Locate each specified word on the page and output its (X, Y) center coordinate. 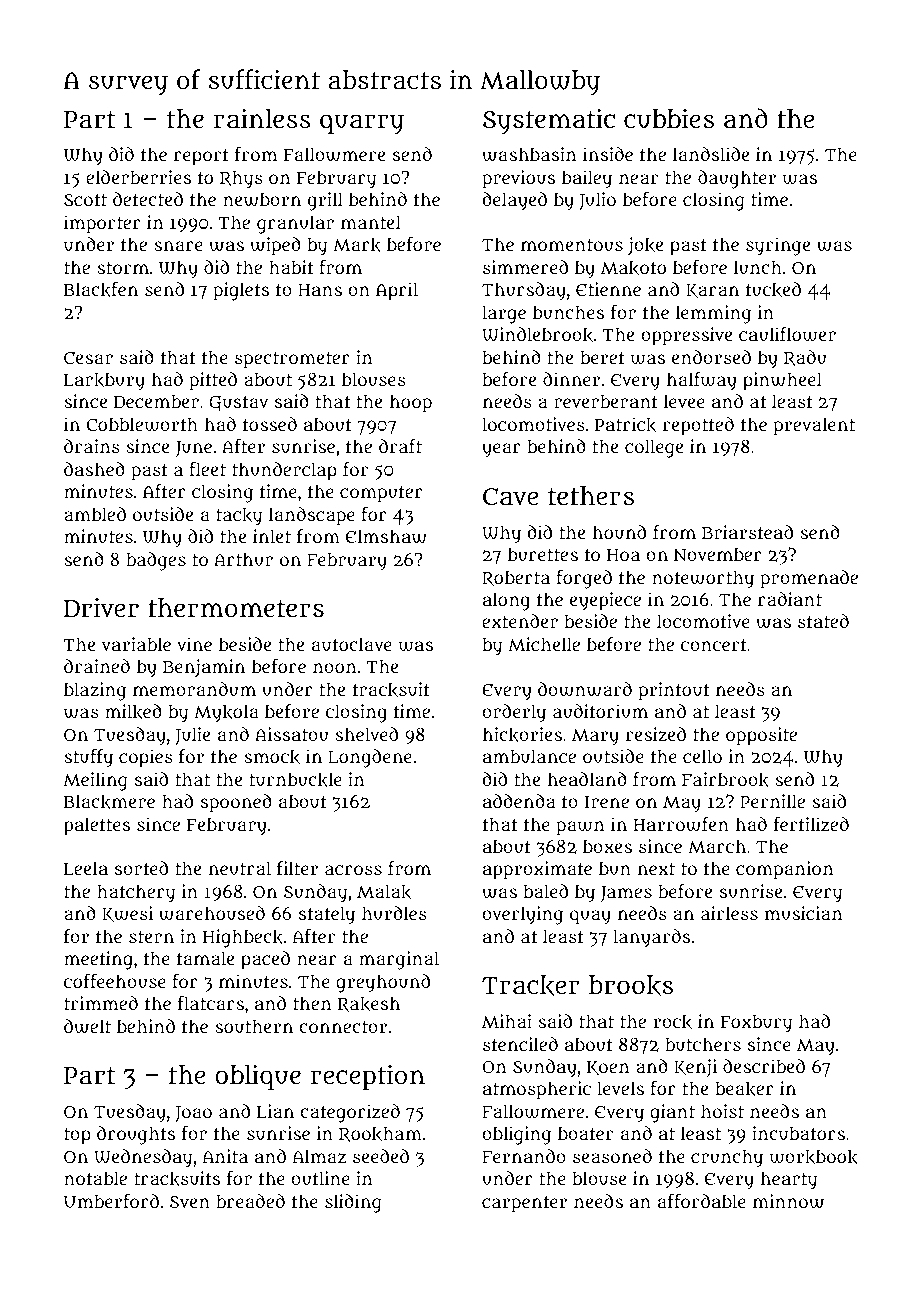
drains (92, 446)
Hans (320, 290)
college (654, 448)
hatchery (136, 893)
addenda (519, 801)
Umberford (111, 1201)
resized (656, 734)
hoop (411, 403)
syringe (778, 246)
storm (123, 268)
